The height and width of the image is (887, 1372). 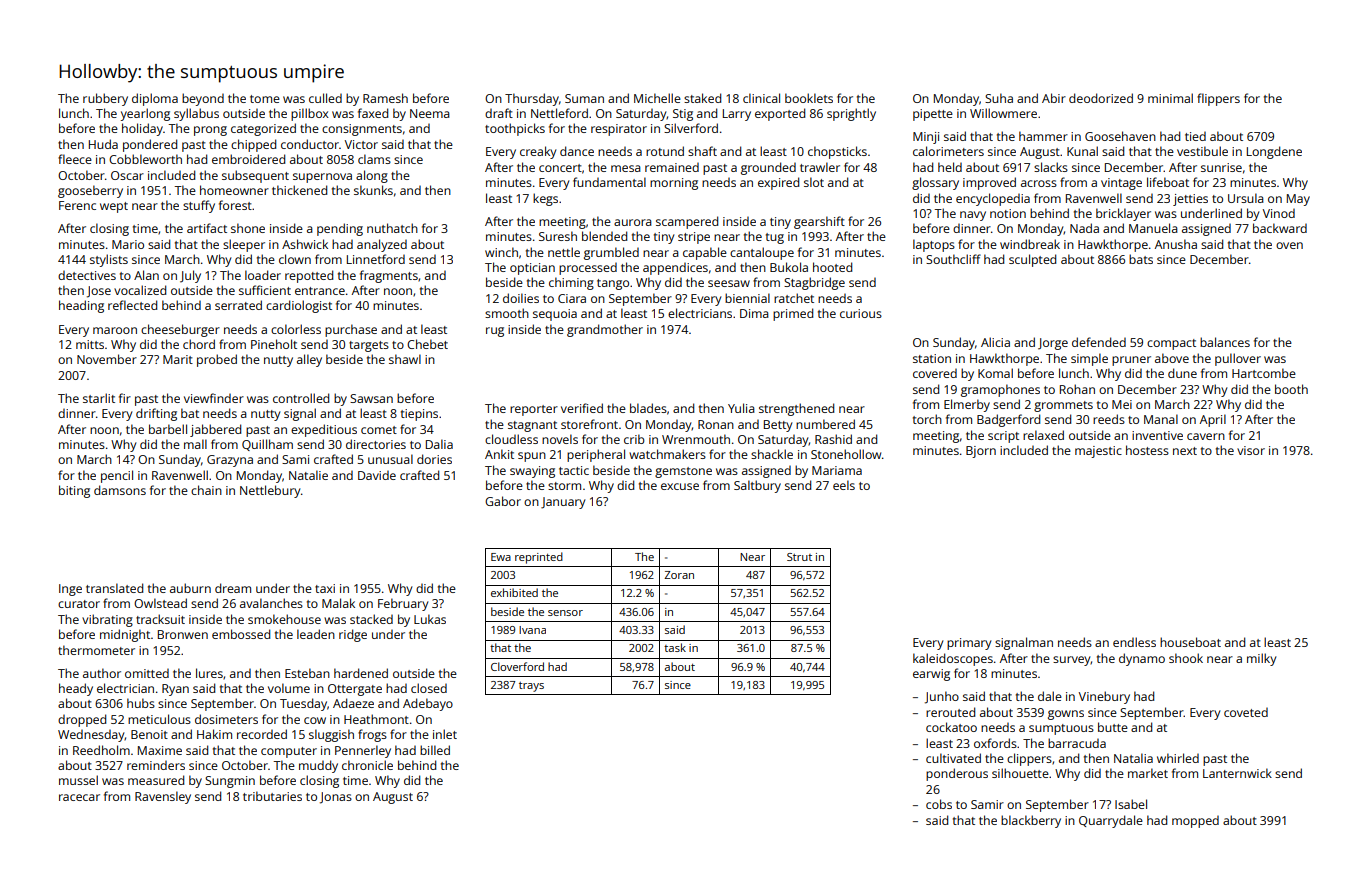 What do you see at coordinates (1218, 99) in the image?
I see `flippers` at bounding box center [1218, 99].
